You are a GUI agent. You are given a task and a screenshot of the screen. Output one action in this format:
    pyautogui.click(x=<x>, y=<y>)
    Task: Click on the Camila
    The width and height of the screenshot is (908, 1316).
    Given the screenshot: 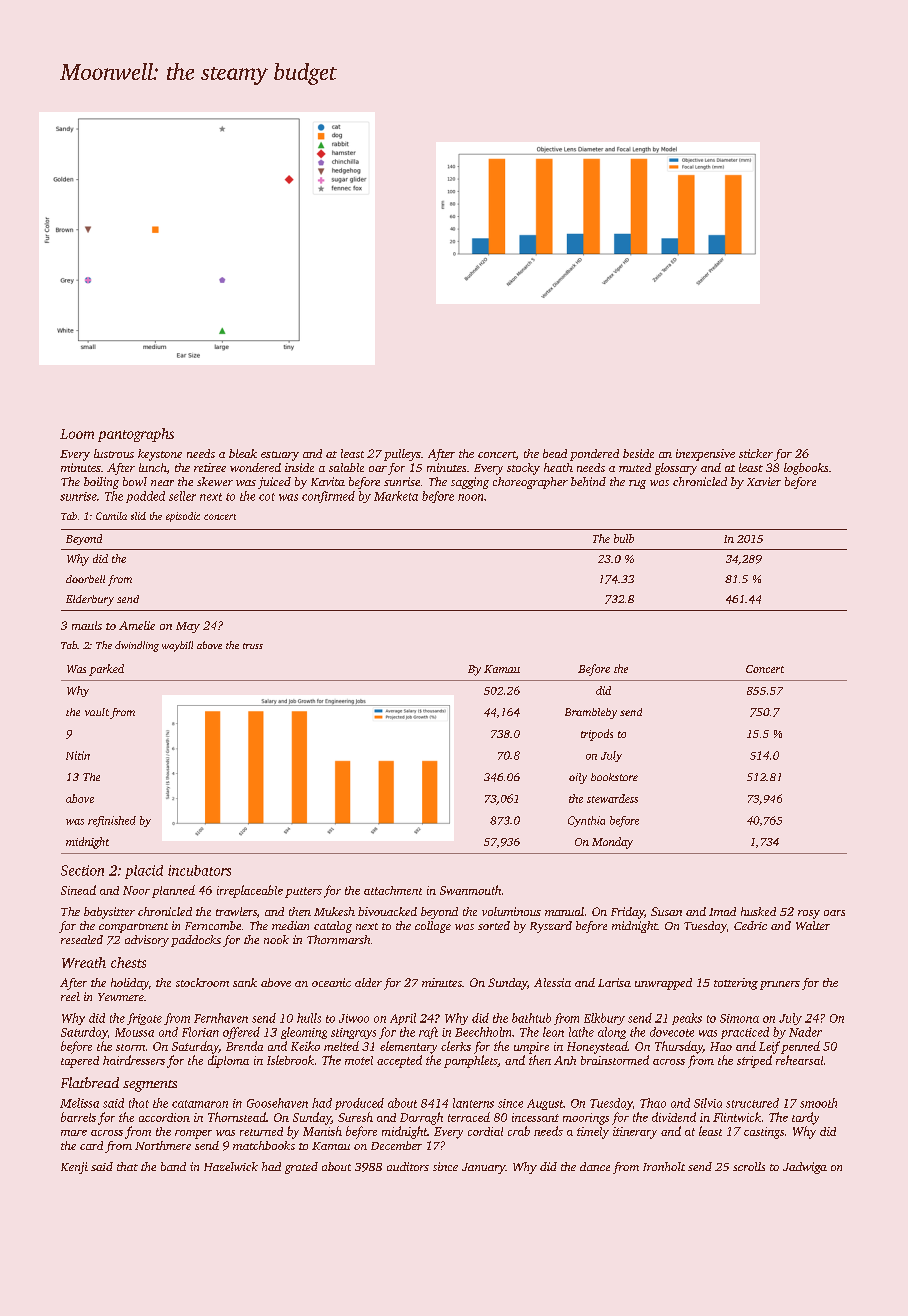 What is the action you would take?
    pyautogui.click(x=111, y=516)
